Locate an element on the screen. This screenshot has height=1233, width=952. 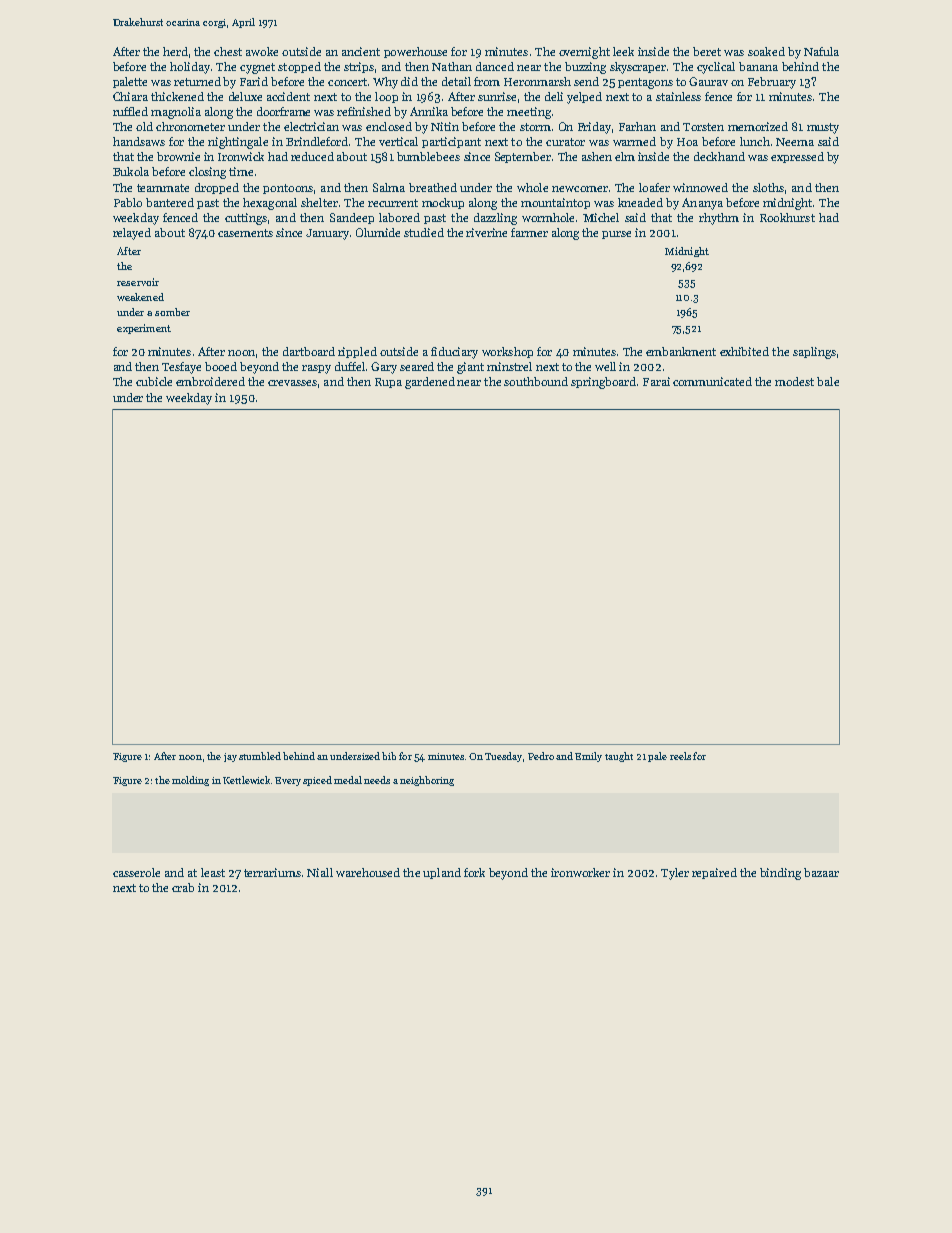
workshop is located at coordinates (507, 352).
